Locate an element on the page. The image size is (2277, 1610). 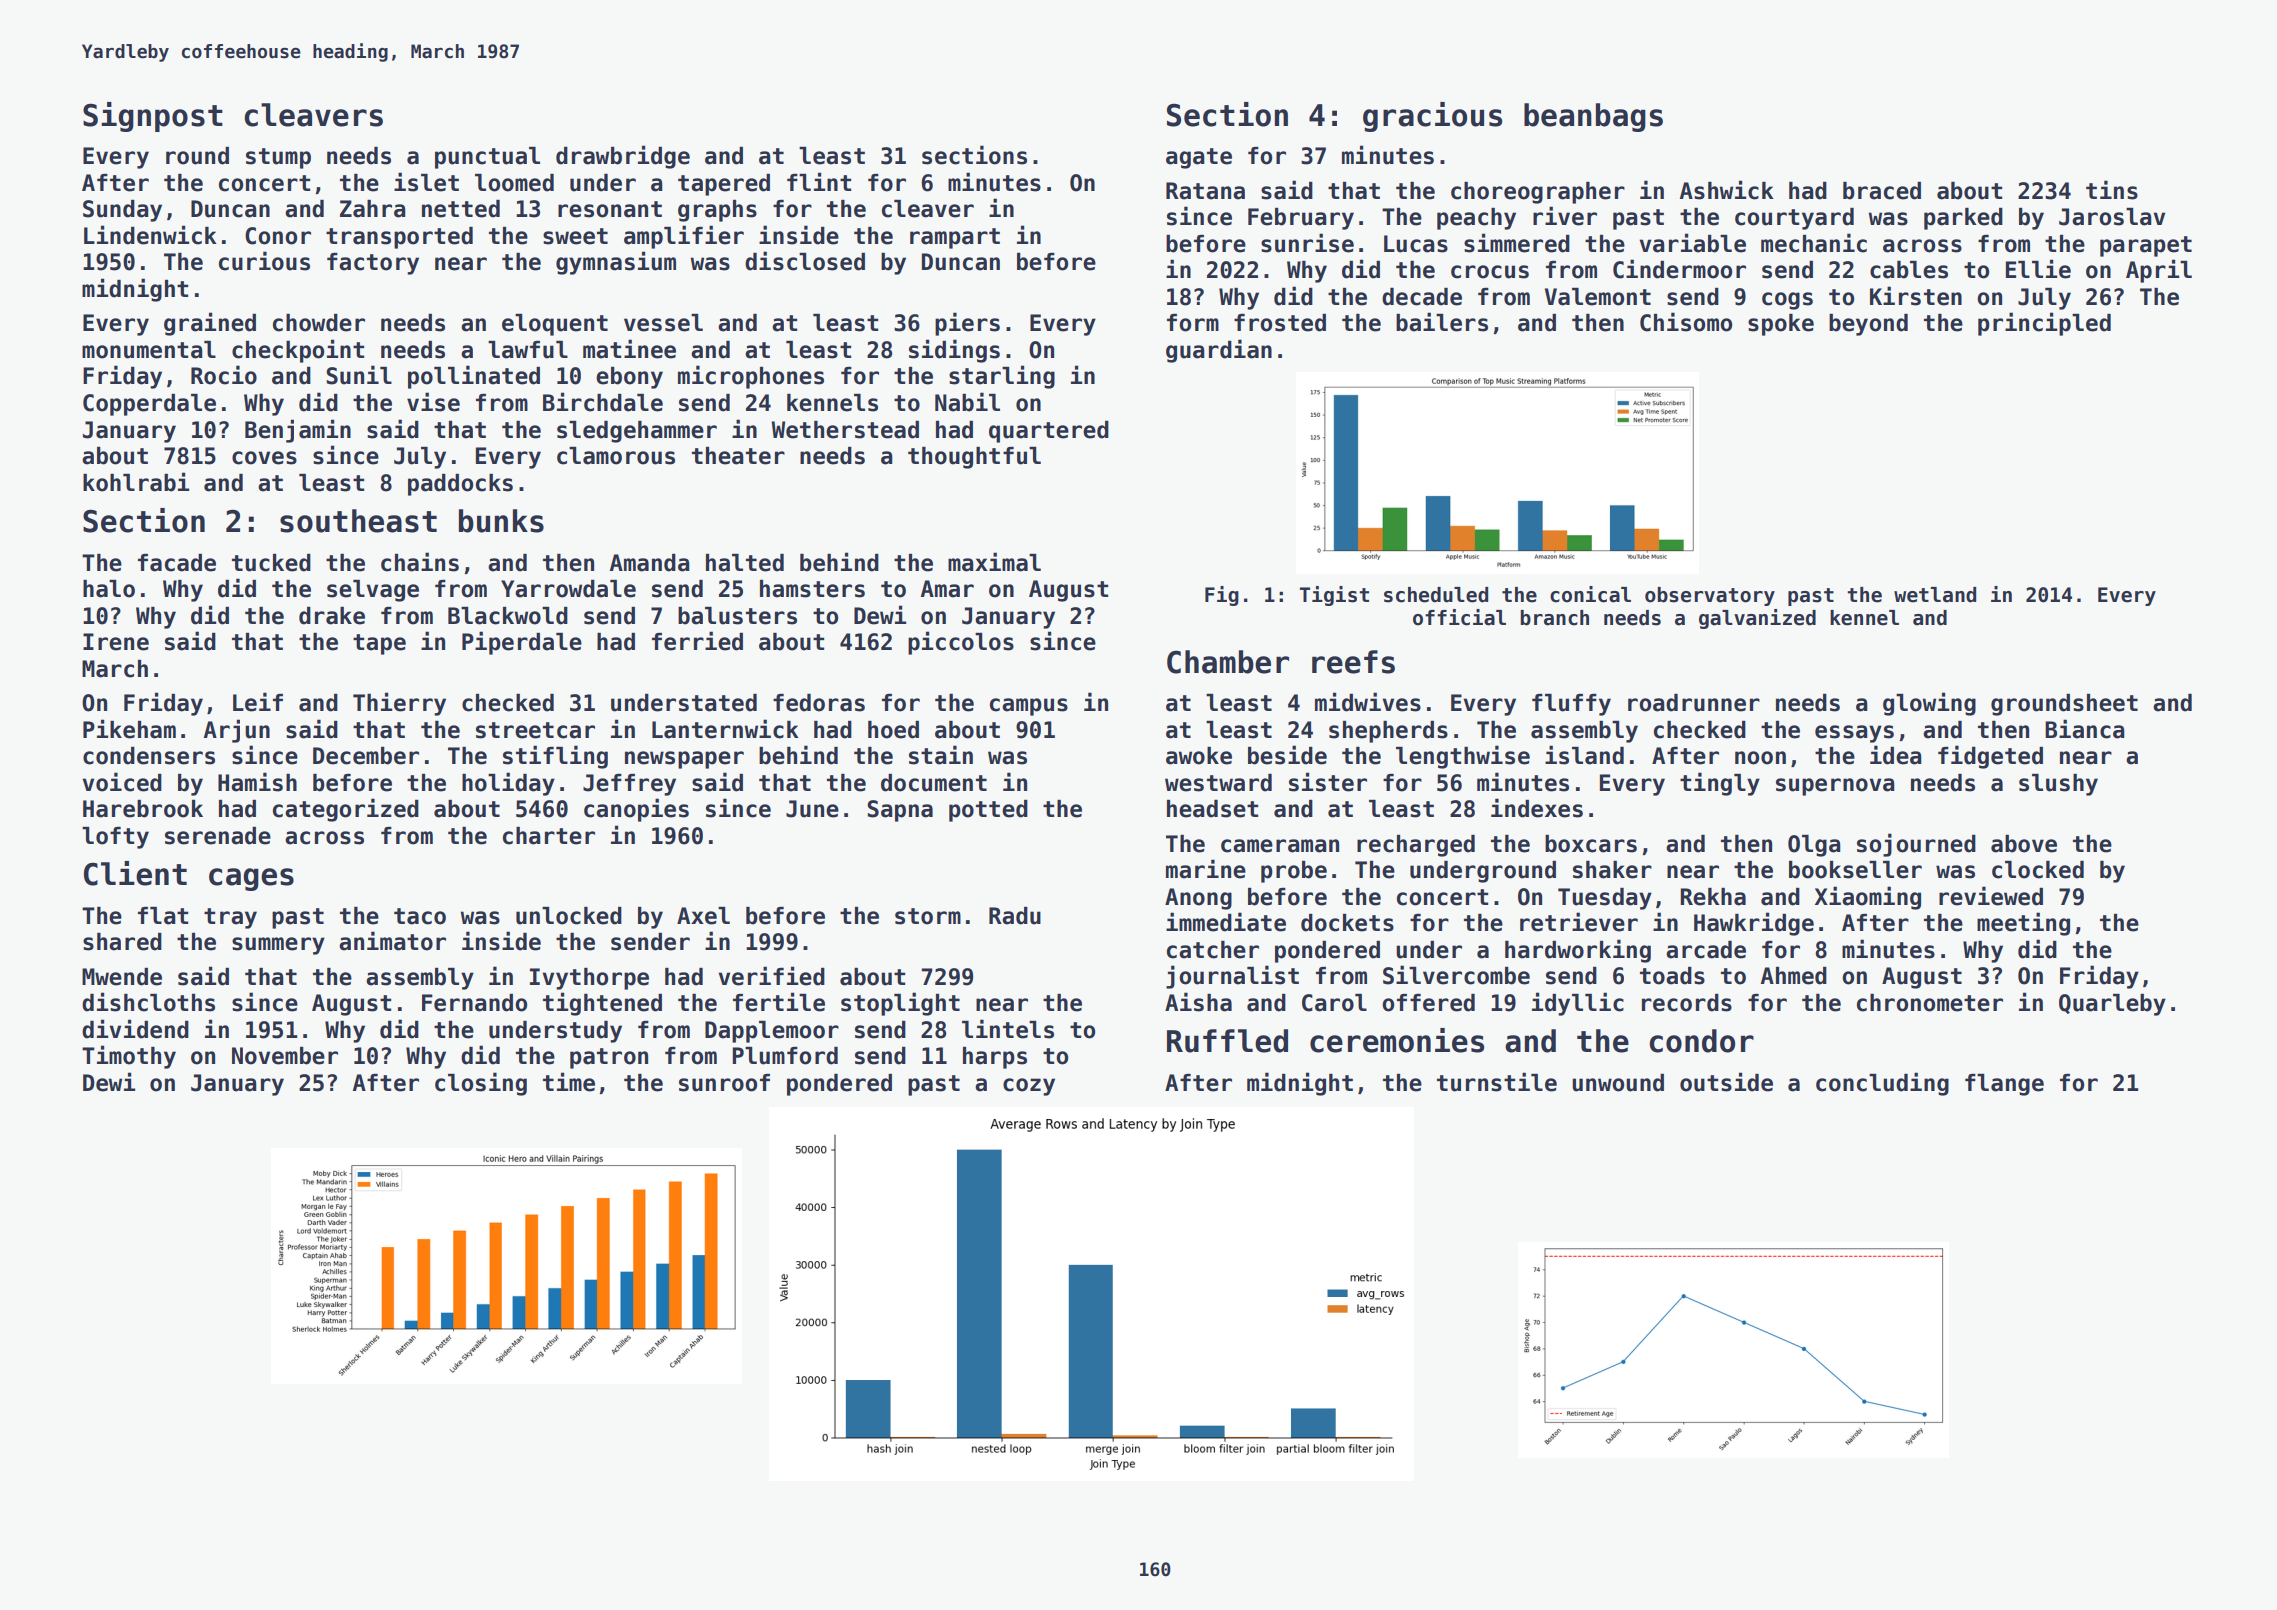
closing is located at coordinates (481, 1084).
